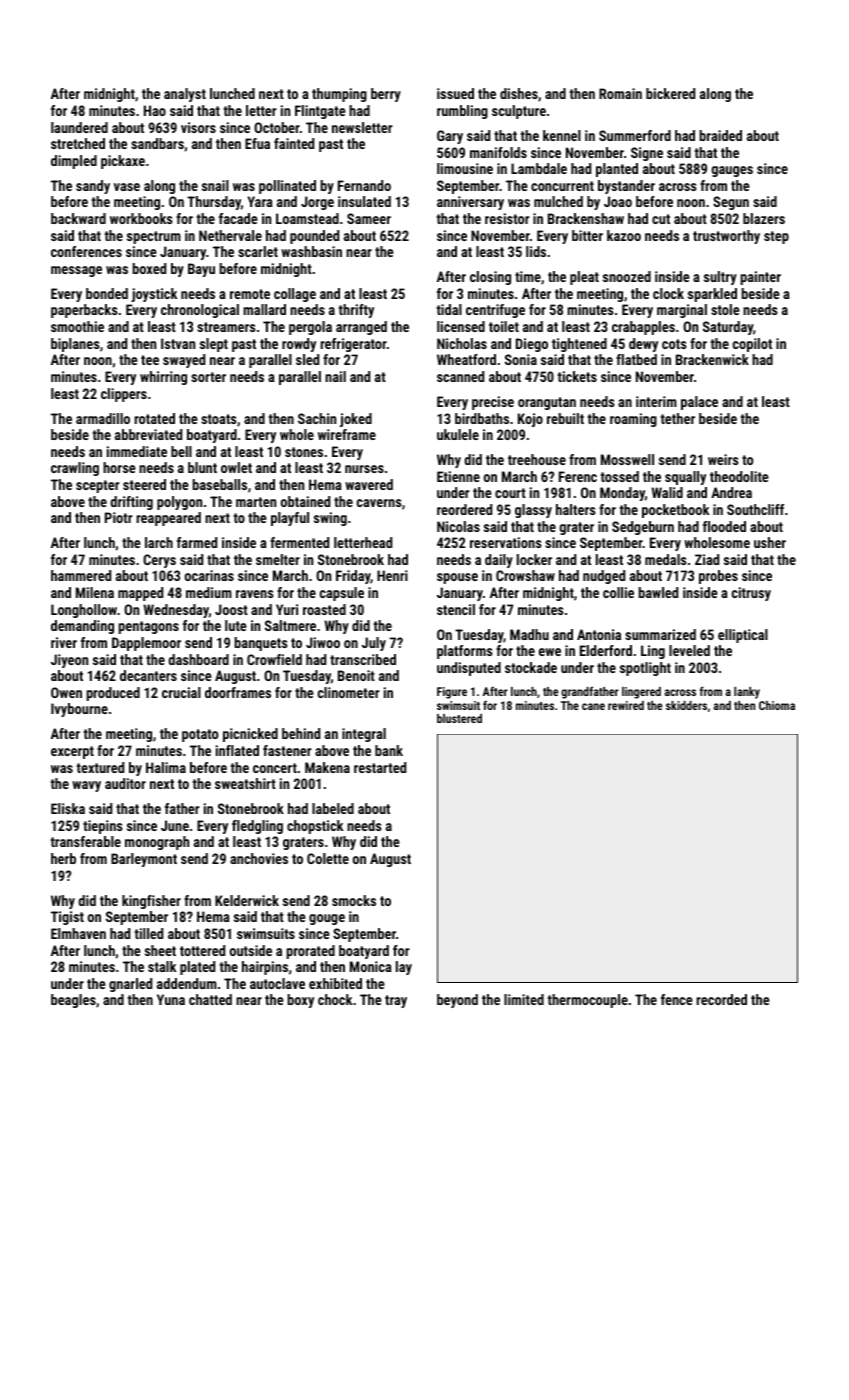 The image size is (849, 1400). What do you see at coordinates (707, 559) in the screenshot?
I see `Ziad` at bounding box center [707, 559].
